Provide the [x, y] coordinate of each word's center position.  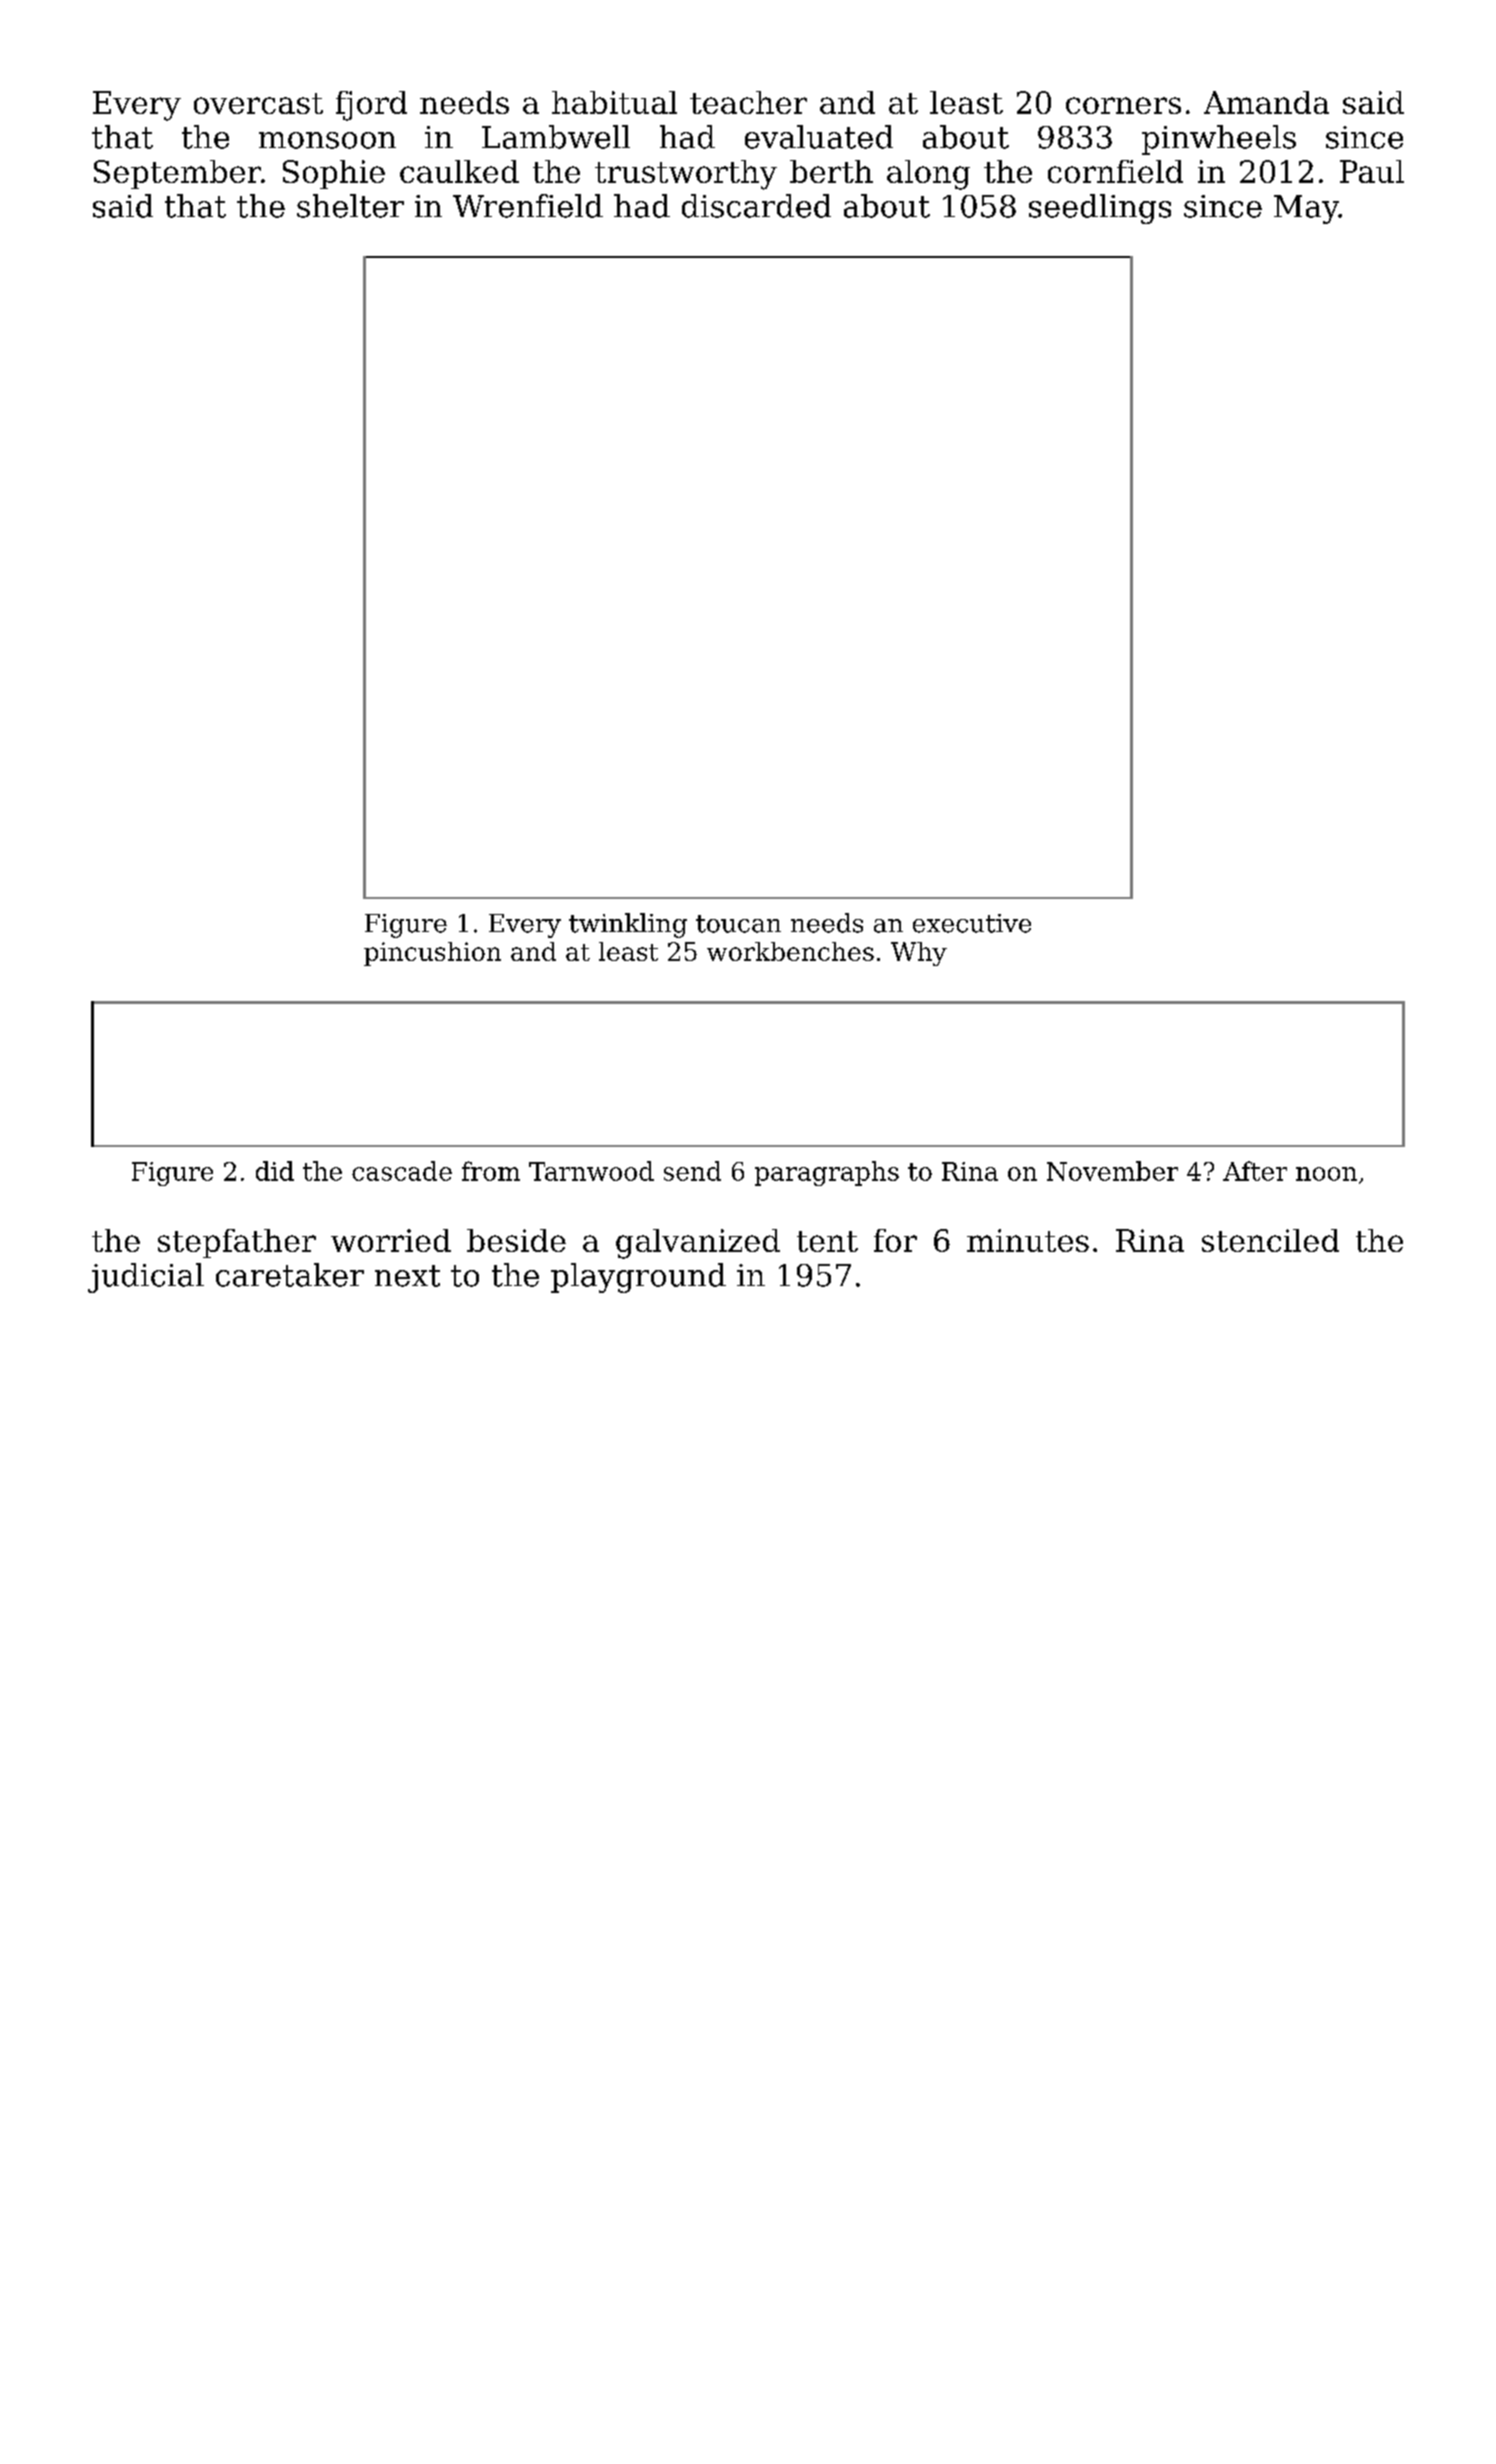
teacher [748, 102]
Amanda [1266, 102]
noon [1326, 1174]
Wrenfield [528, 206]
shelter [350, 206]
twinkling [628, 925]
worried [391, 1240]
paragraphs [827, 1173]
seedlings [1100, 209]
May [1306, 209]
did [275, 1171]
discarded [756, 206]
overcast [258, 103]
